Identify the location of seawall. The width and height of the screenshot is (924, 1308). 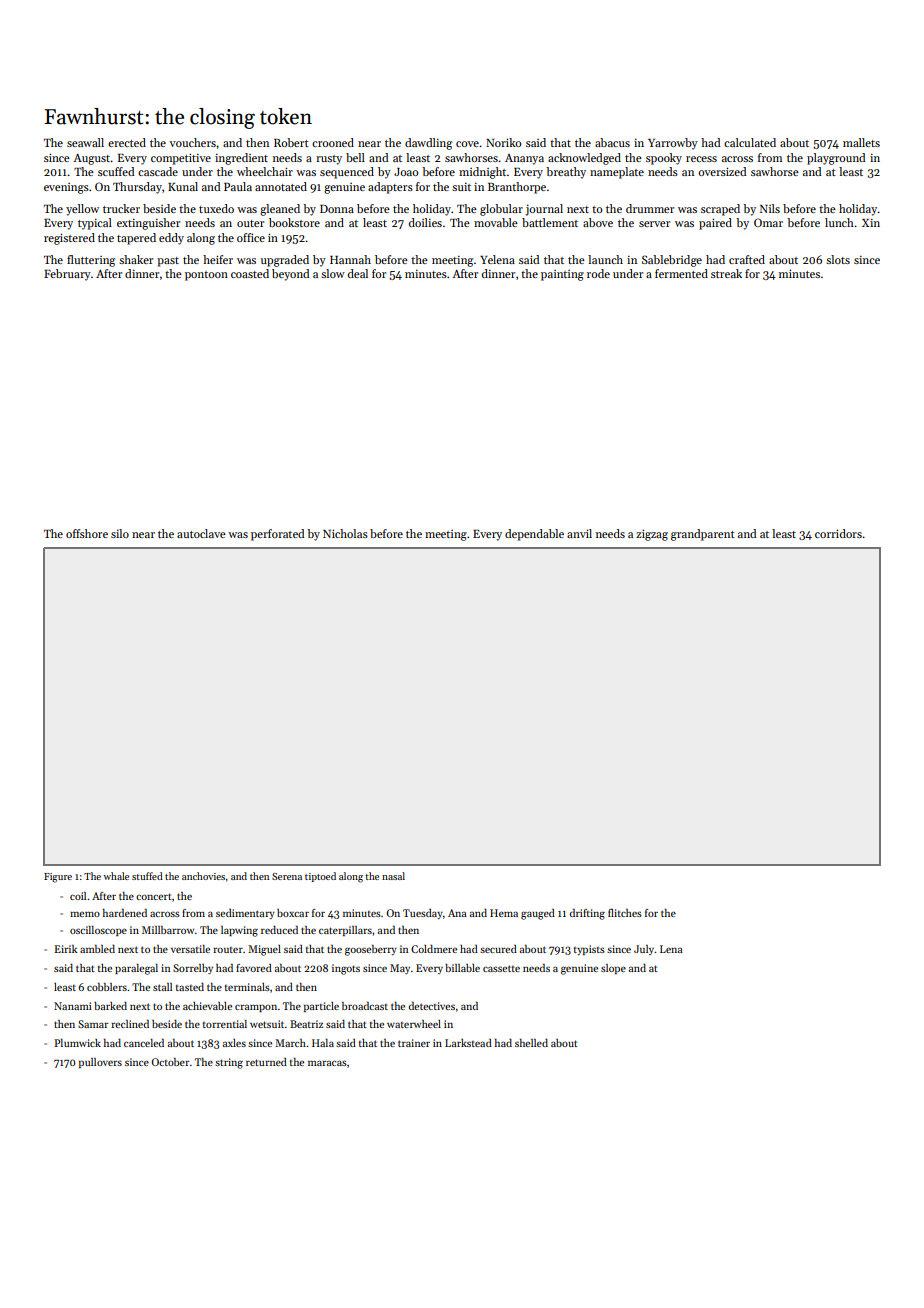
(85, 142).
